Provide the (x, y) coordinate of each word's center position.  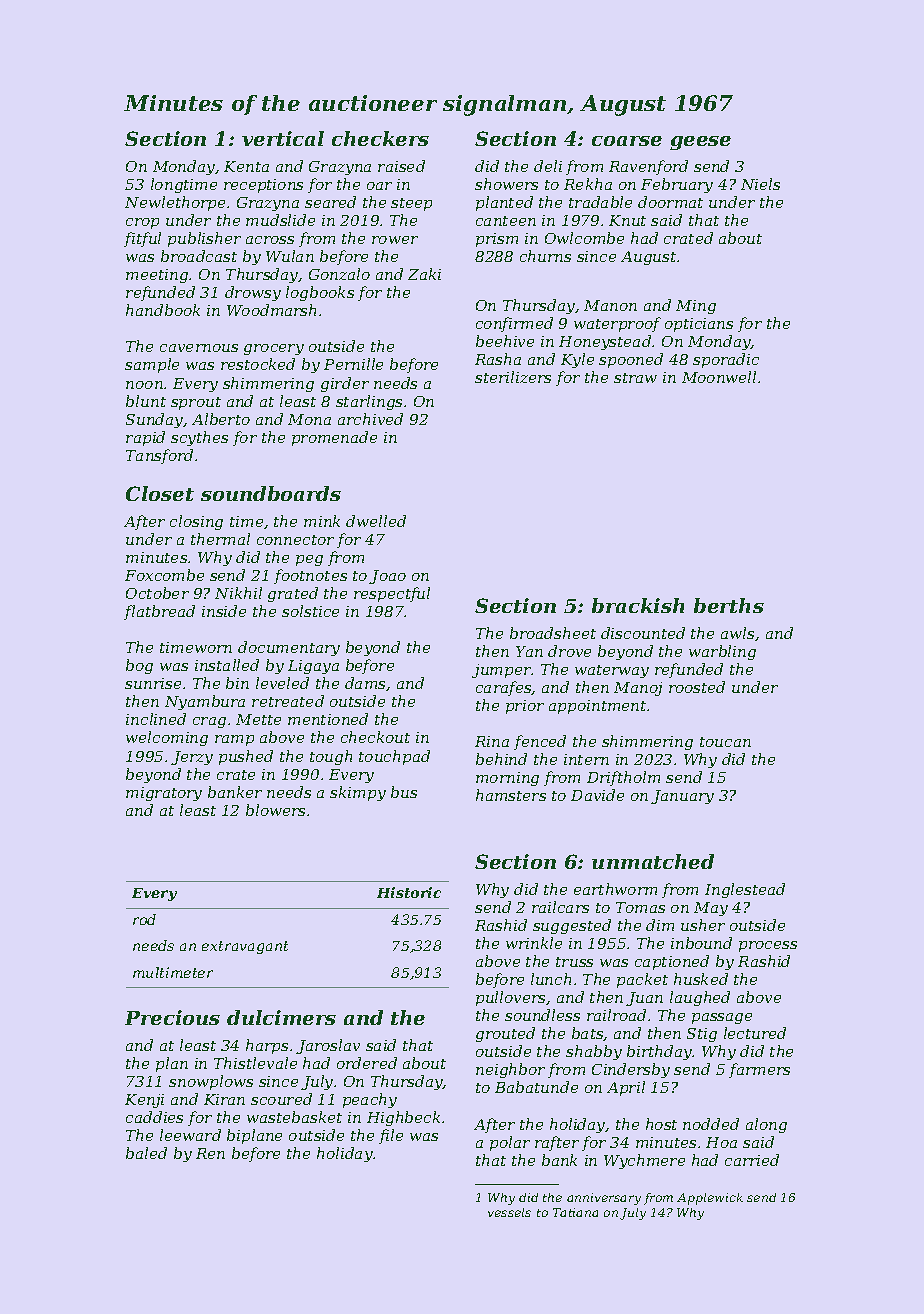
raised (401, 166)
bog (139, 666)
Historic (409, 892)
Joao (387, 577)
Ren (210, 1153)
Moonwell (719, 377)
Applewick (710, 1199)
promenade (334, 438)
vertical (283, 138)
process (768, 946)
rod (144, 919)
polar (510, 1143)
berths (729, 605)
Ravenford (648, 167)
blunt (146, 401)
